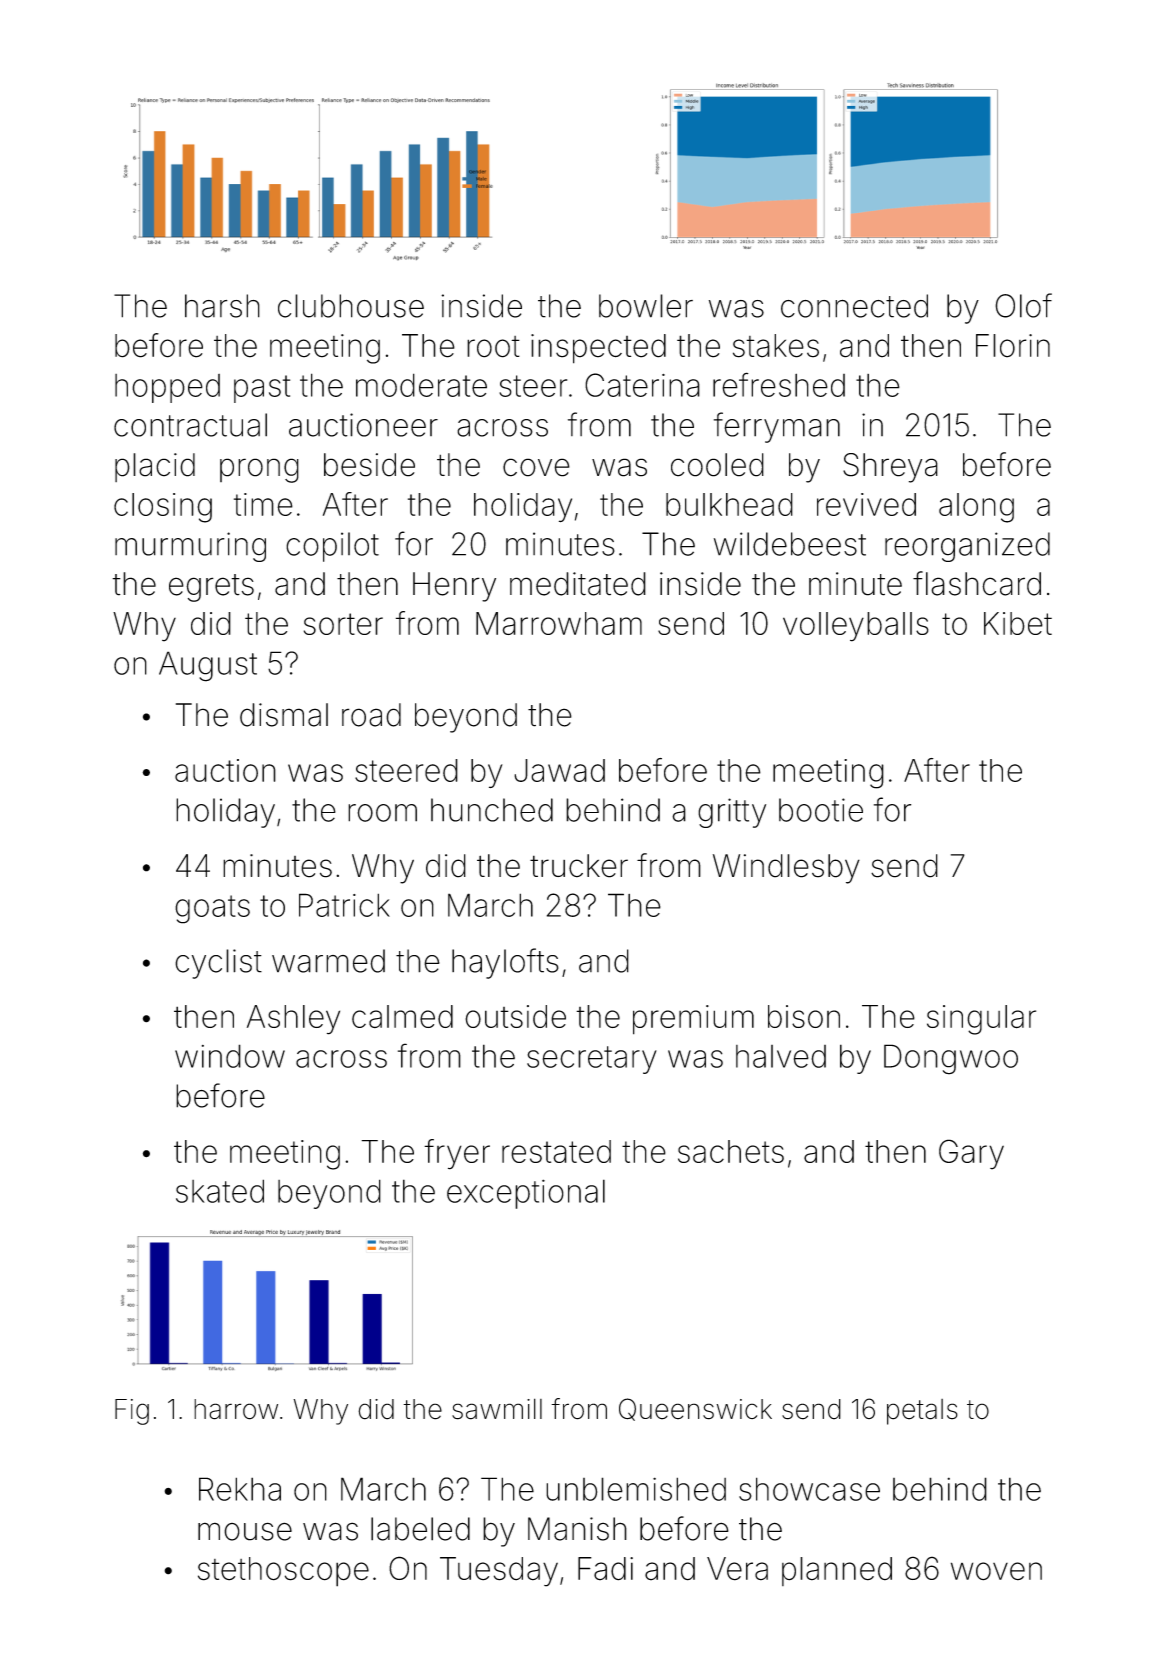 The height and width of the screenshot is (1654, 1165). What do you see at coordinates (230, 1056) in the screenshot?
I see `window` at bounding box center [230, 1056].
